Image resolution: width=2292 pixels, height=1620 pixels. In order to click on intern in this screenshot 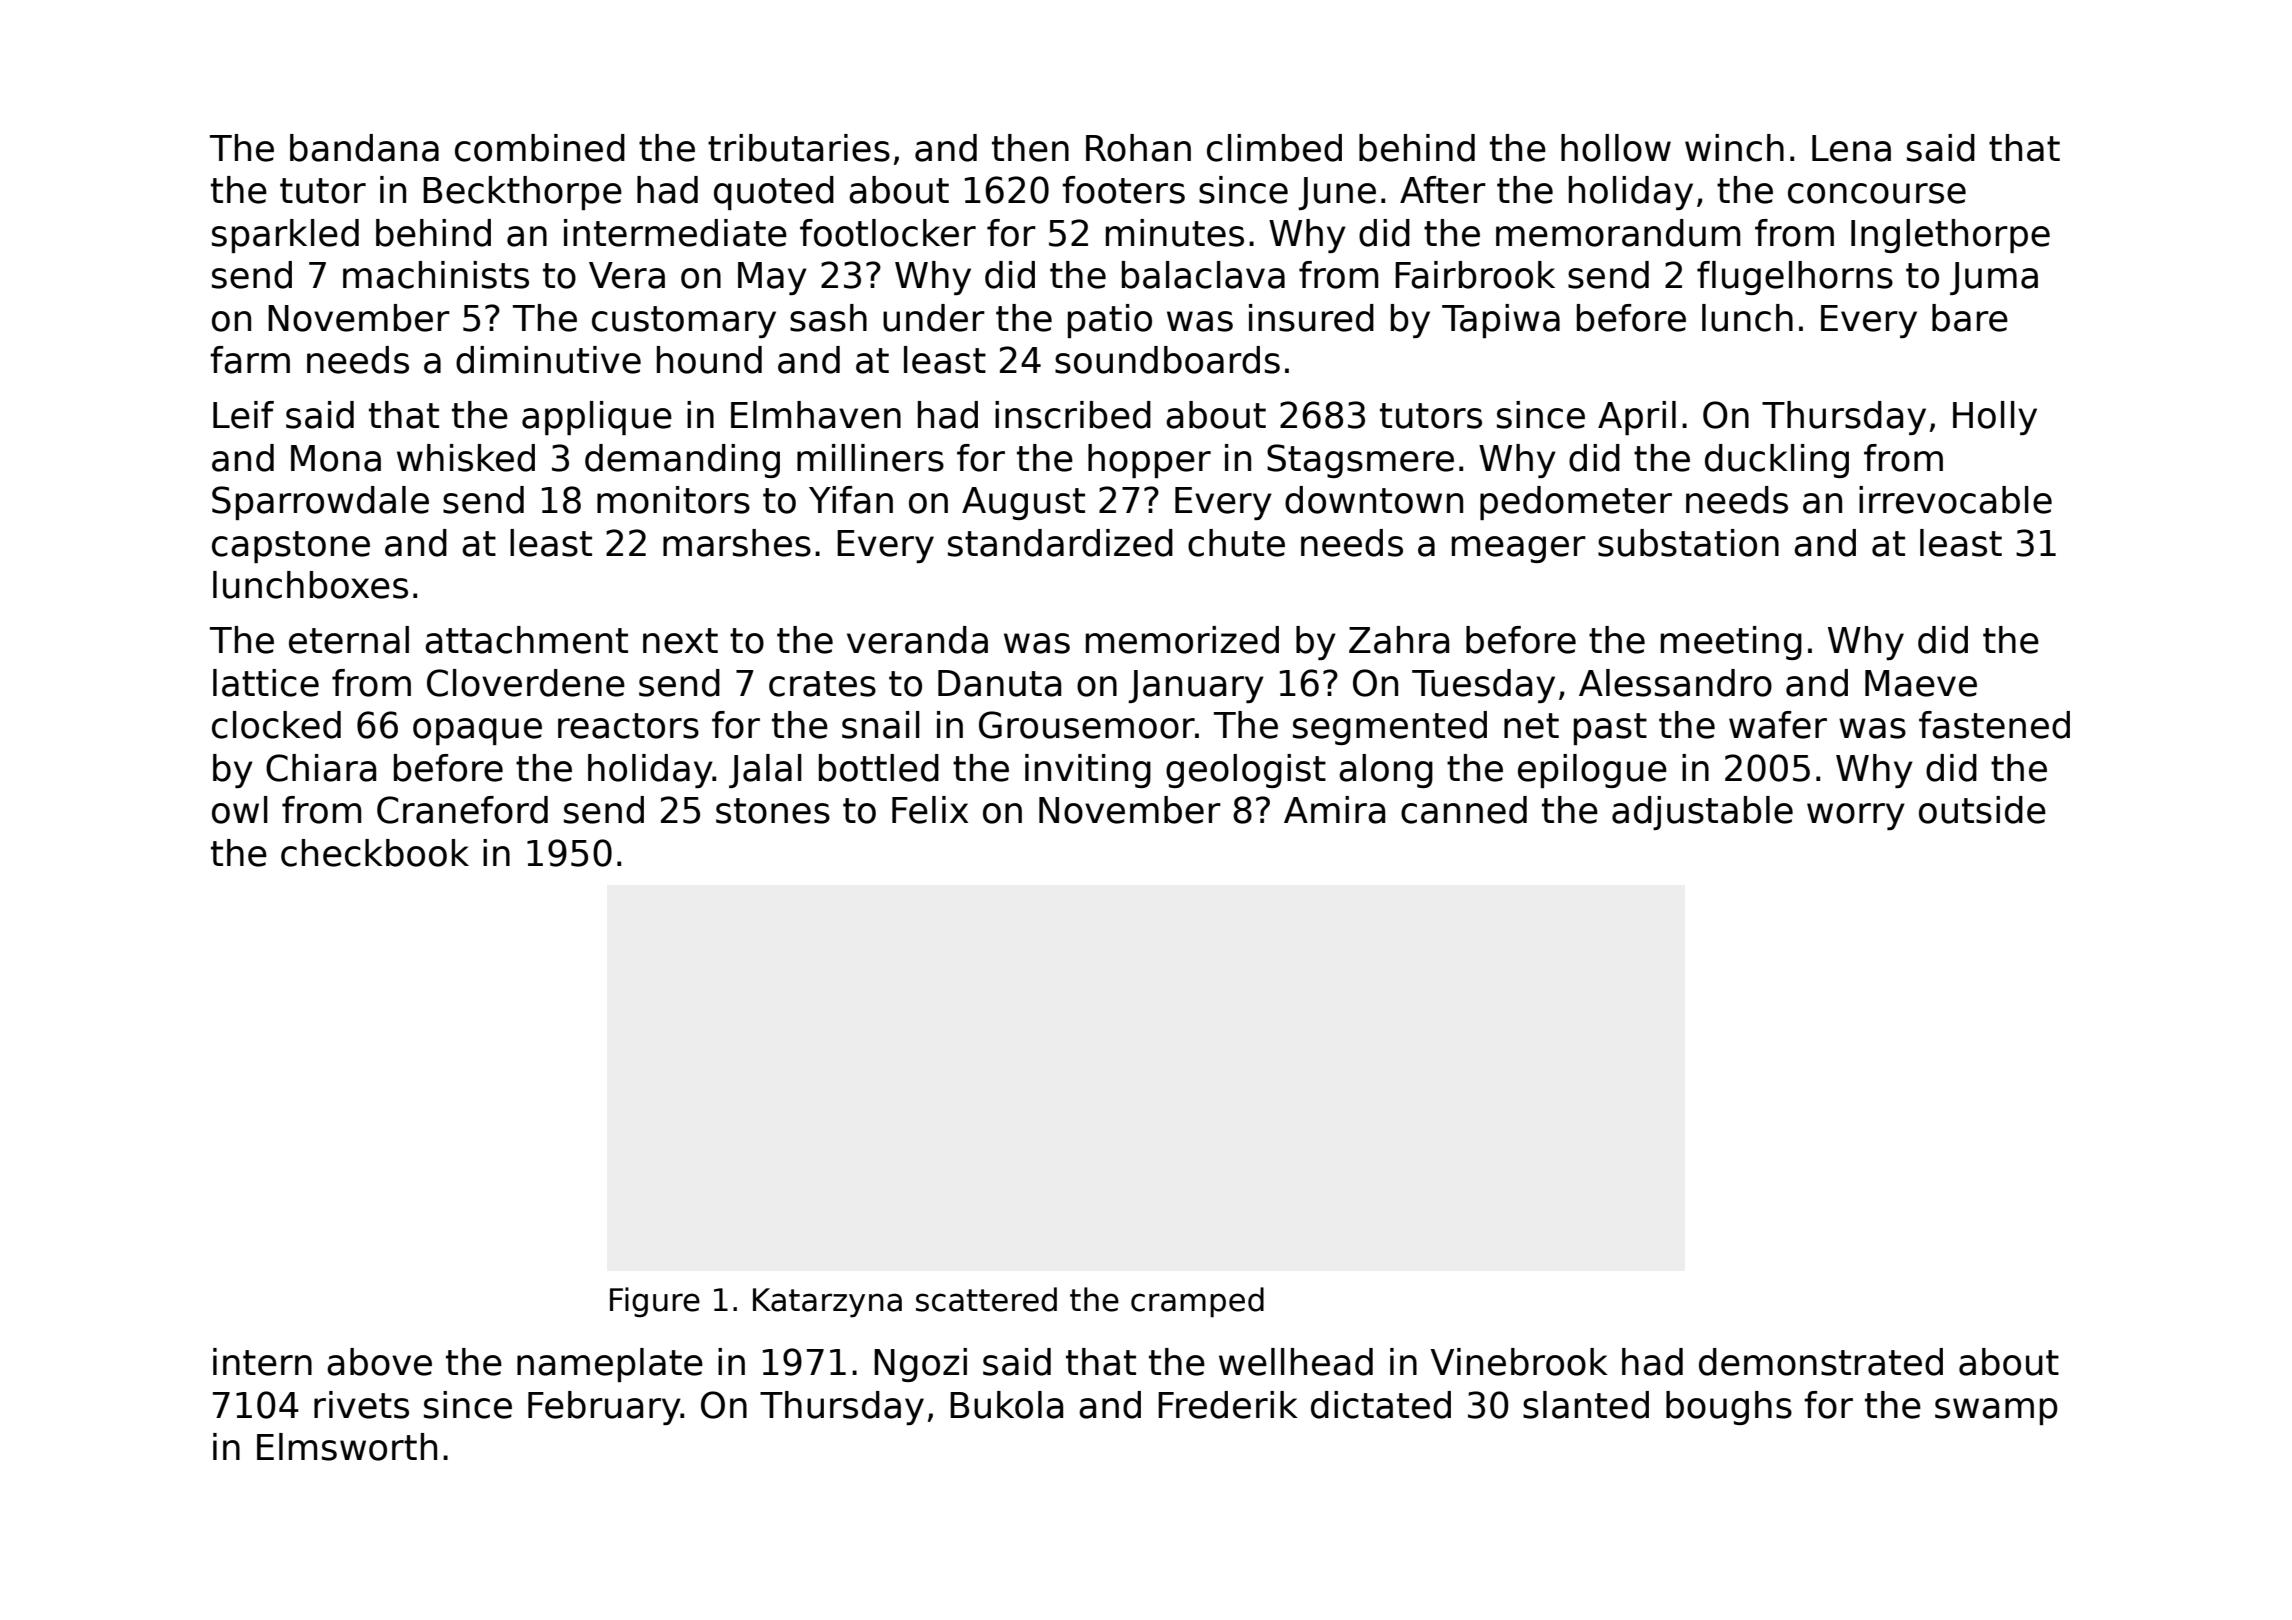, I will do `click(262, 1362)`.
